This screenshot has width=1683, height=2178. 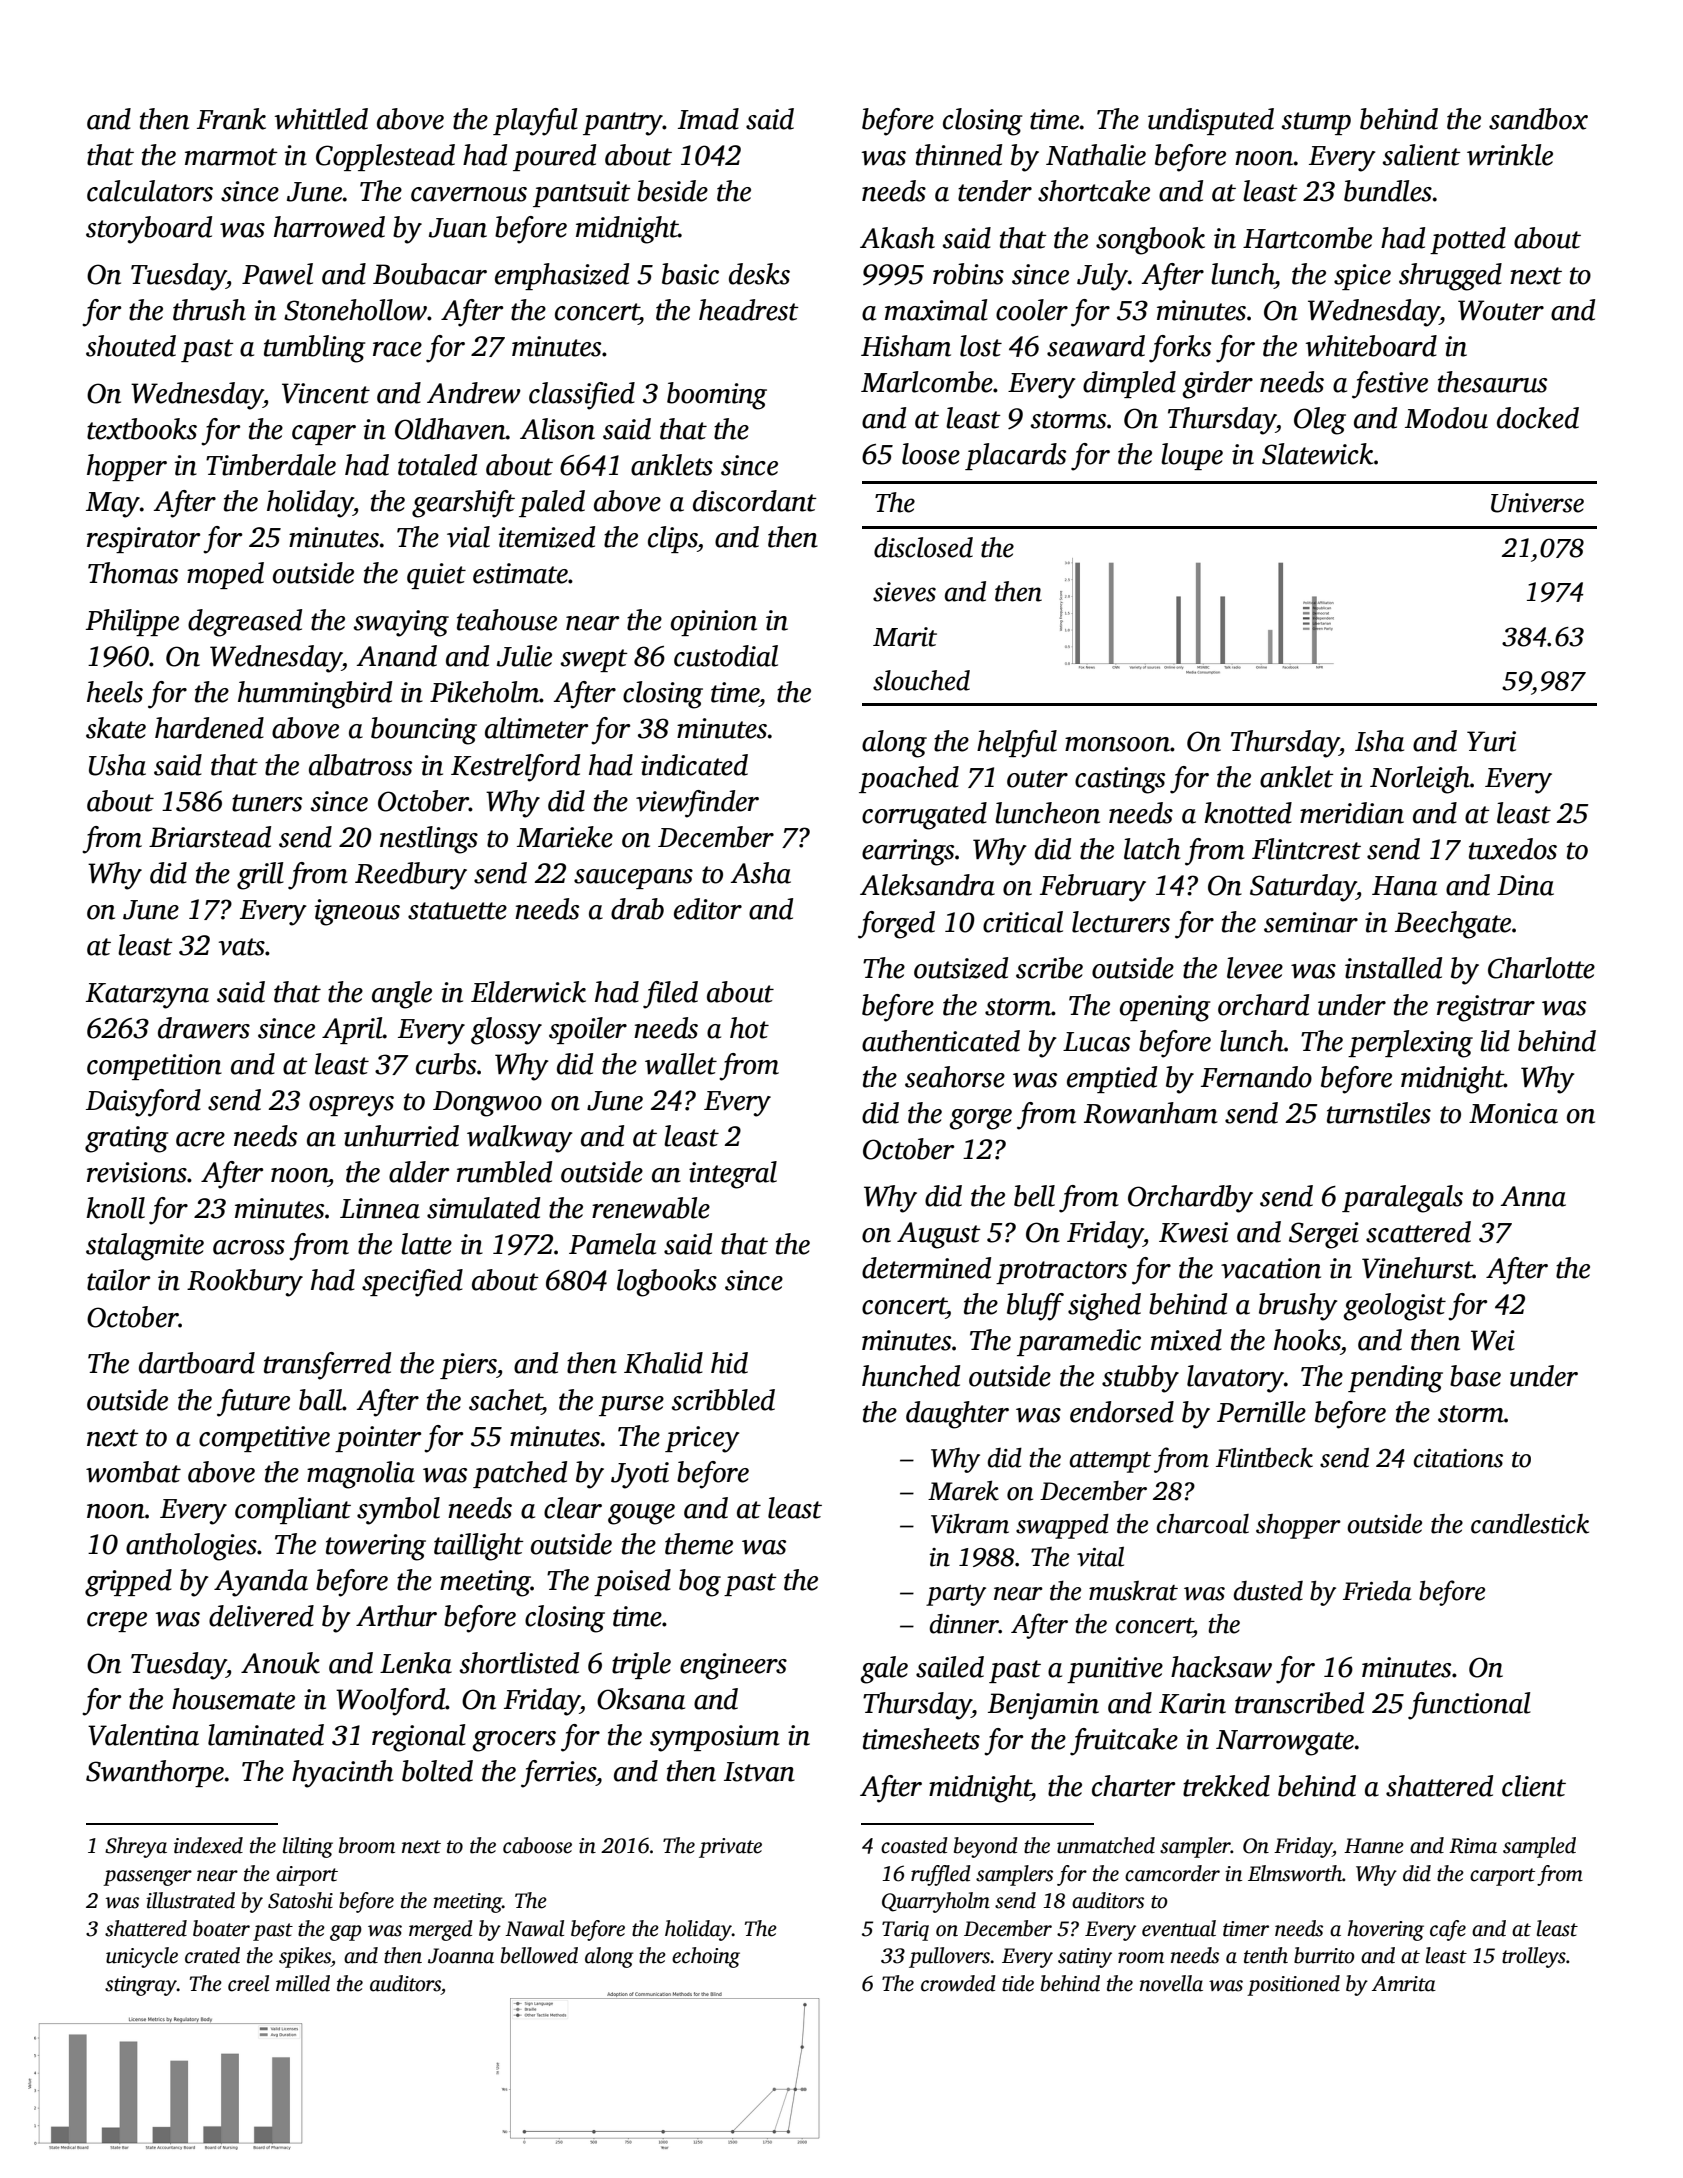 I want to click on critical, so click(x=1023, y=922).
